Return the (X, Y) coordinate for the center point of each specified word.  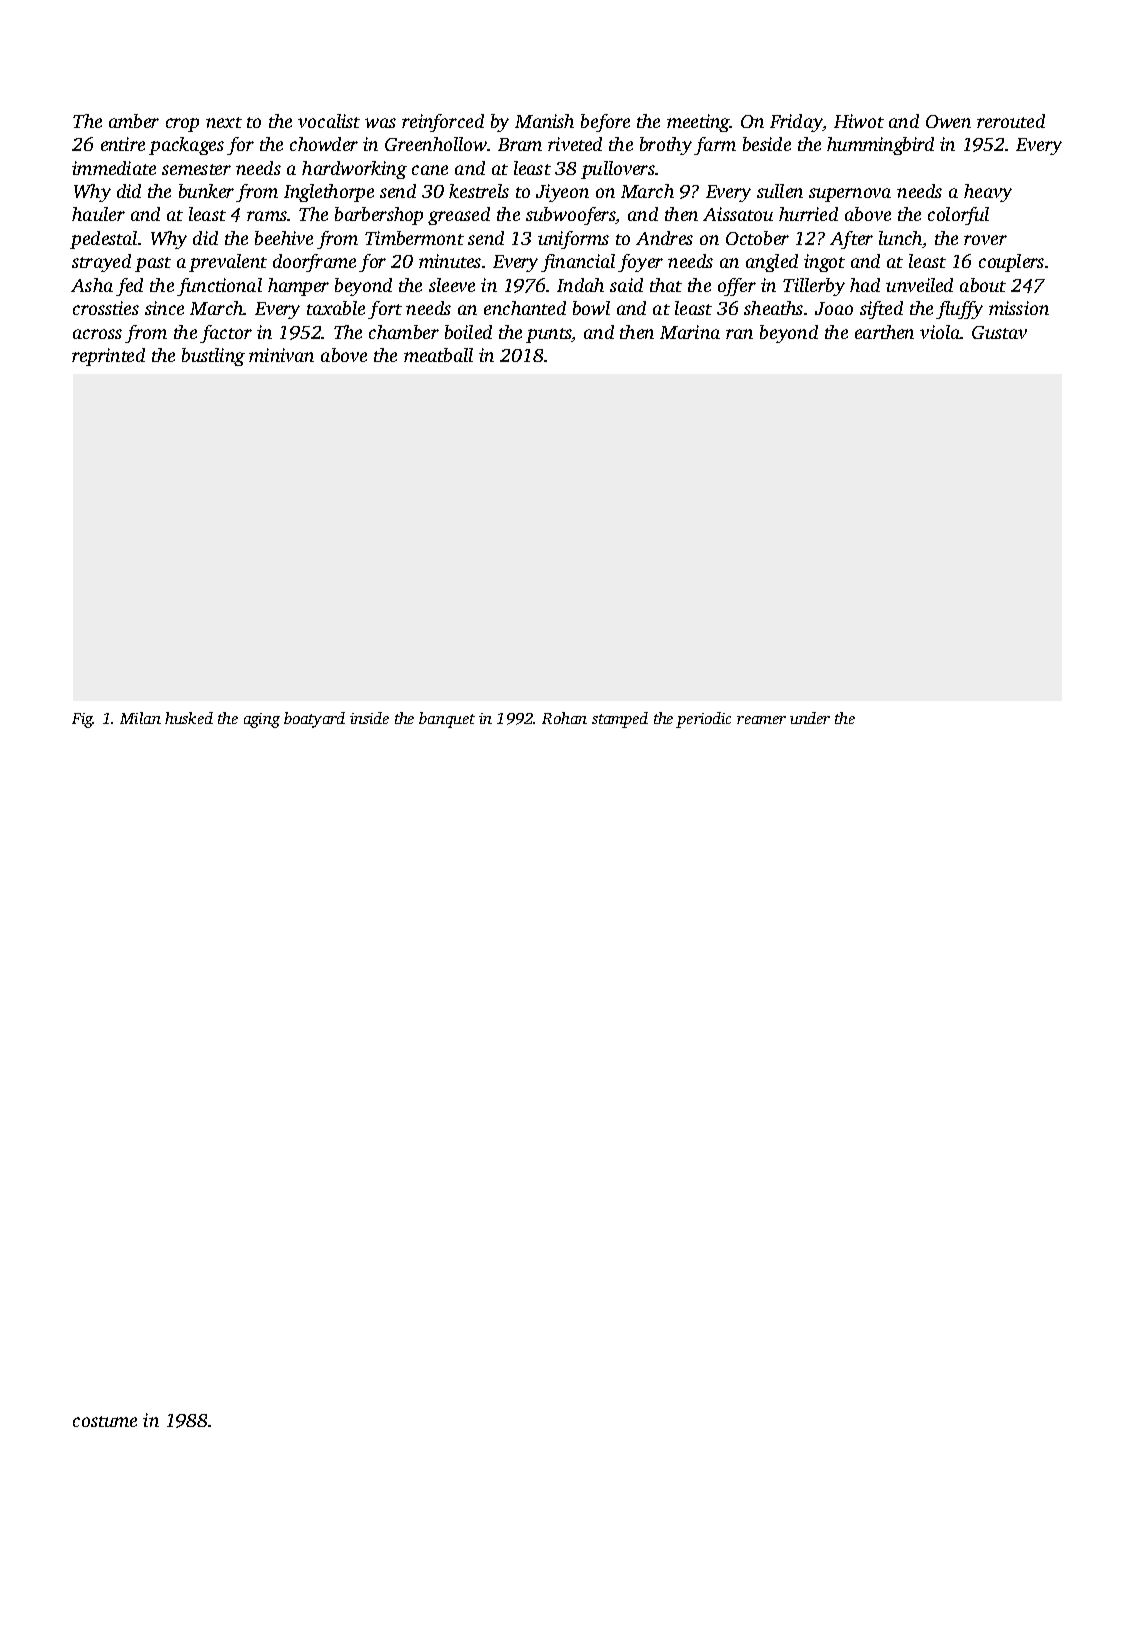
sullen (780, 191)
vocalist (329, 121)
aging (262, 720)
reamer (761, 720)
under (810, 718)
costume (105, 1421)
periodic (703, 720)
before (605, 123)
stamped (620, 720)
